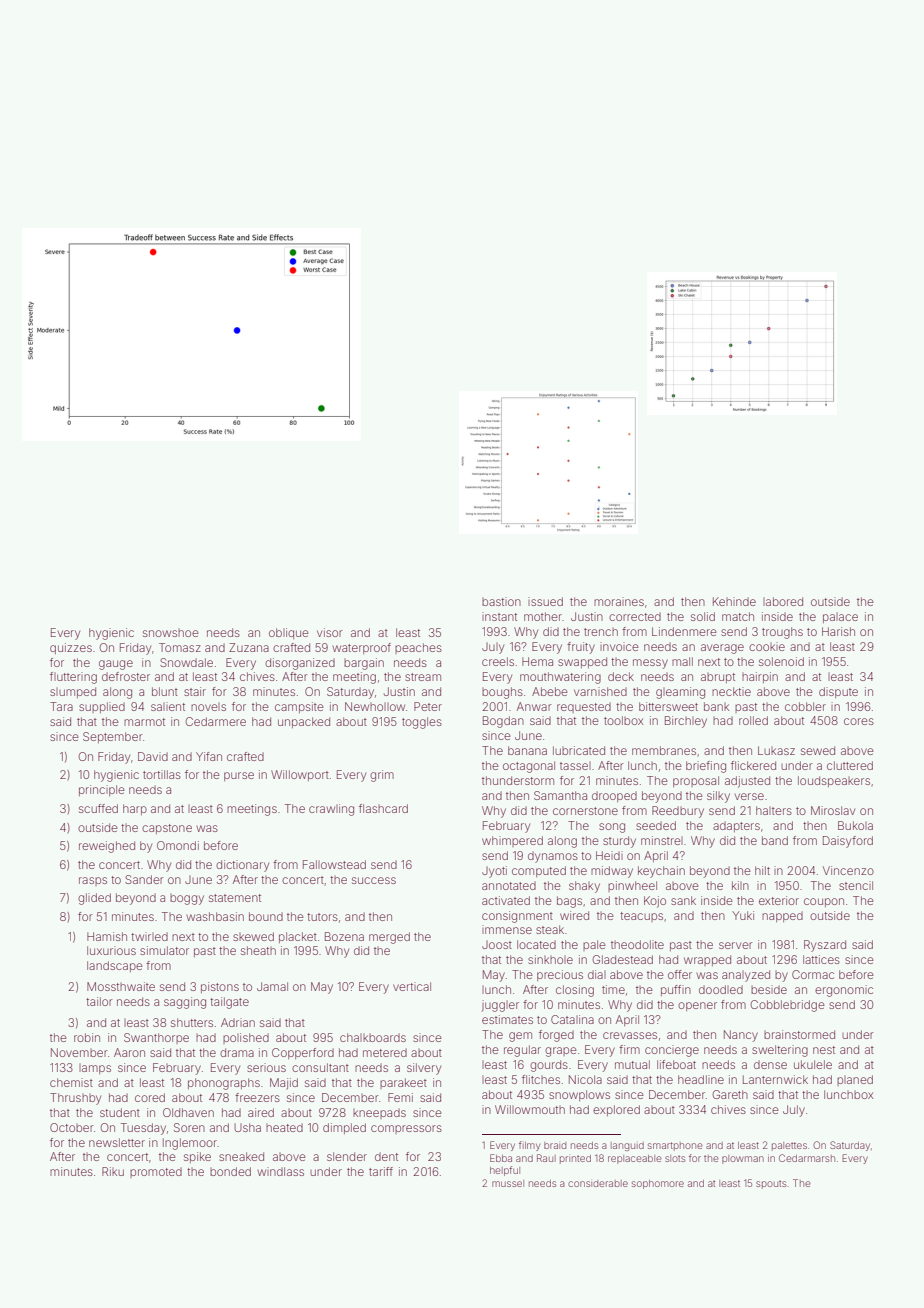  I want to click on vertical, so click(412, 986).
